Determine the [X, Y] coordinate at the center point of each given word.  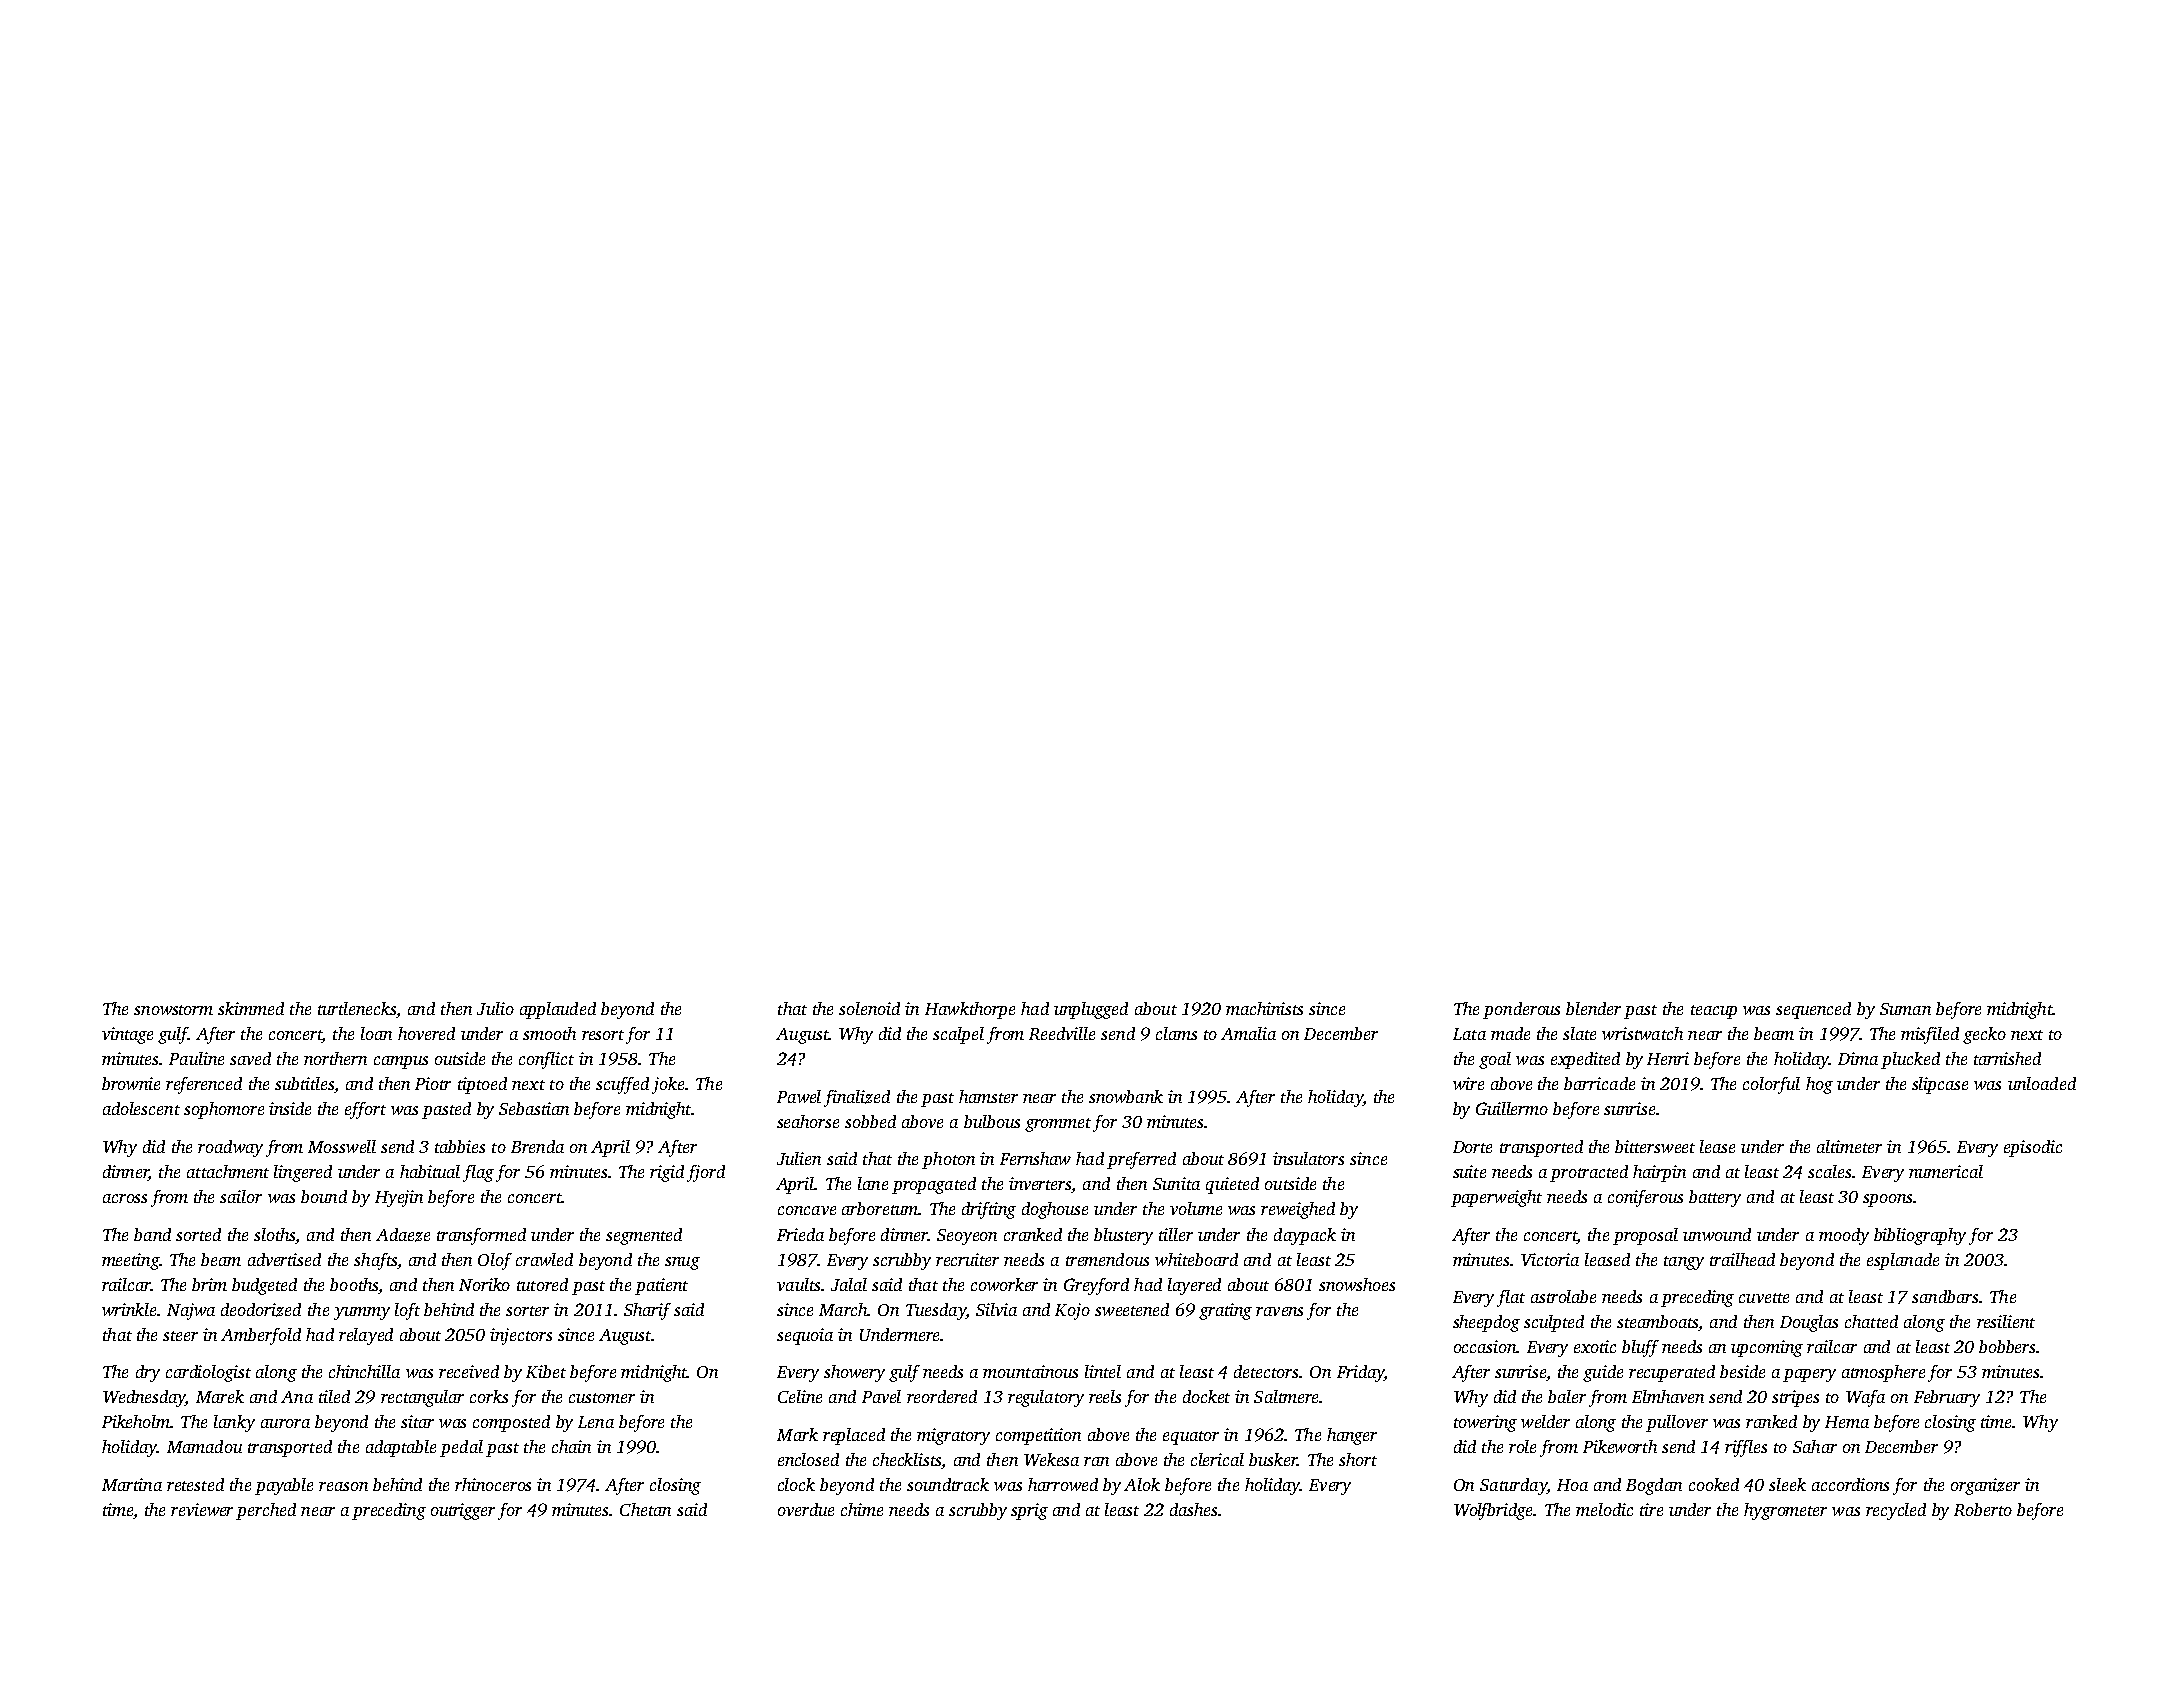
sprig [1029, 1511]
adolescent [141, 1108]
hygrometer [1785, 1511]
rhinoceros [493, 1484]
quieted [1232, 1185]
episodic [2033, 1148]
